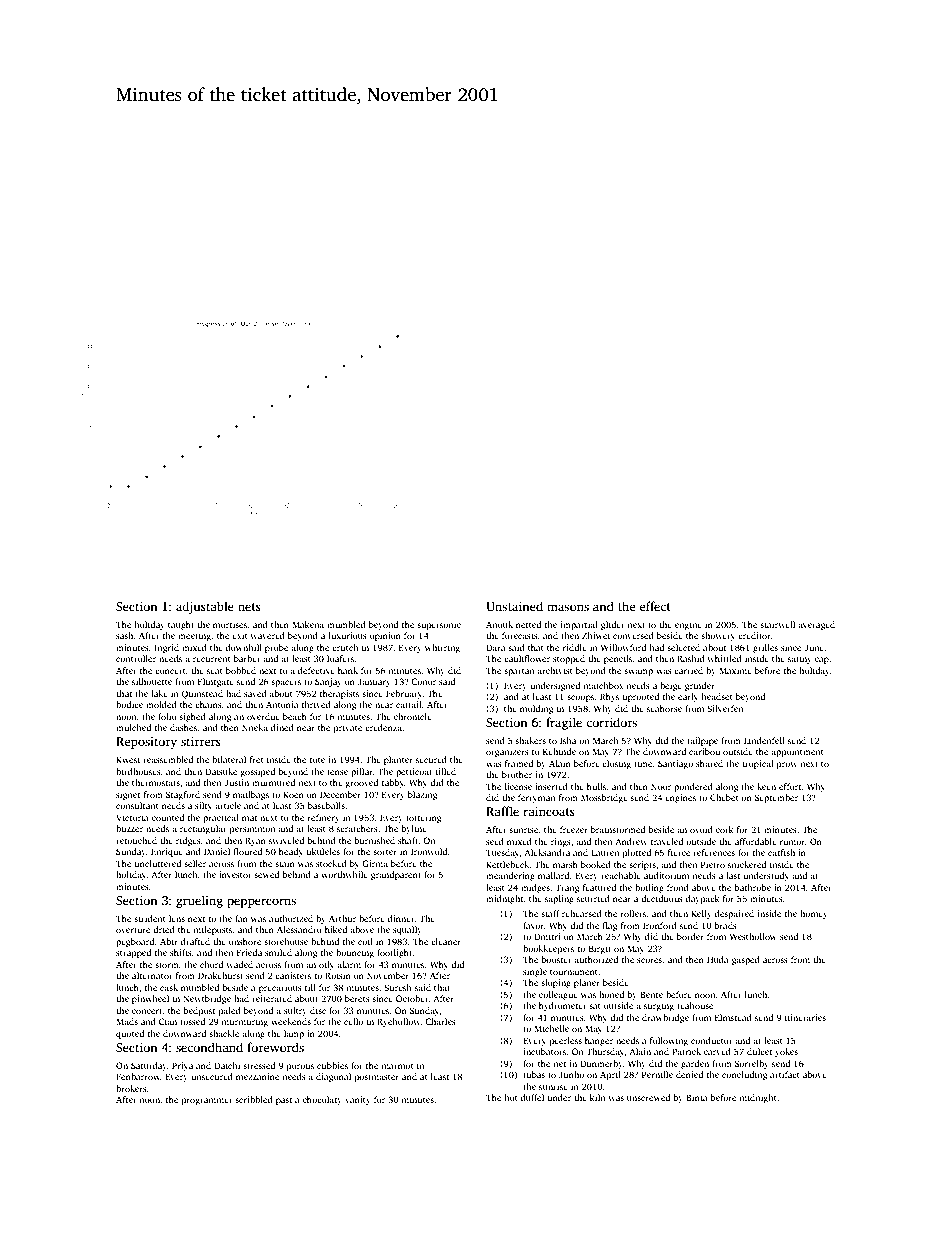 This document has height=1233, width=952. Describe the element at coordinates (678, 887) in the document. I see `frond` at that location.
